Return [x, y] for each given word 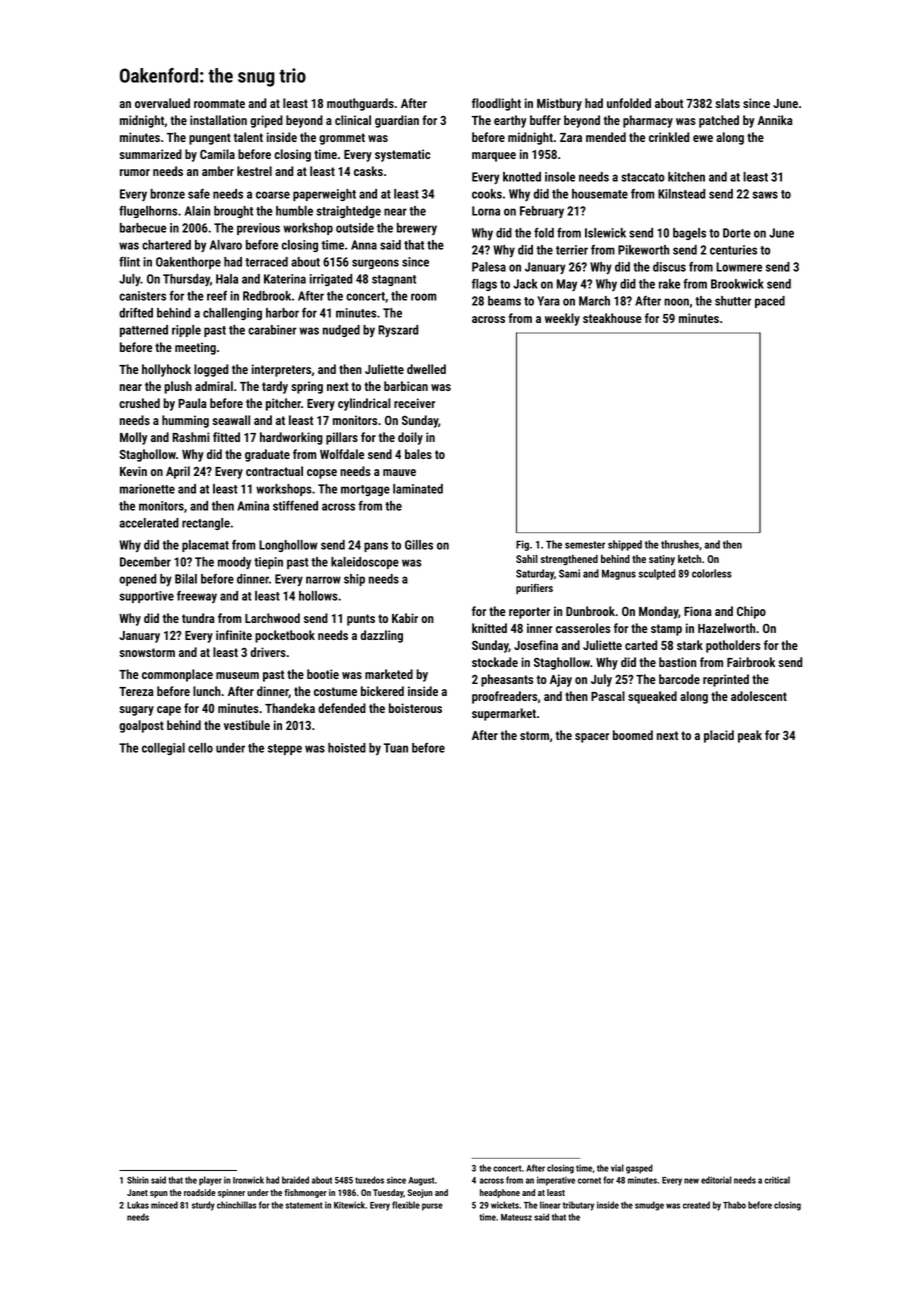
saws [765, 195]
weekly [562, 319]
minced [164, 1205]
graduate [267, 455]
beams [504, 301]
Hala [227, 279]
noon [676, 302]
